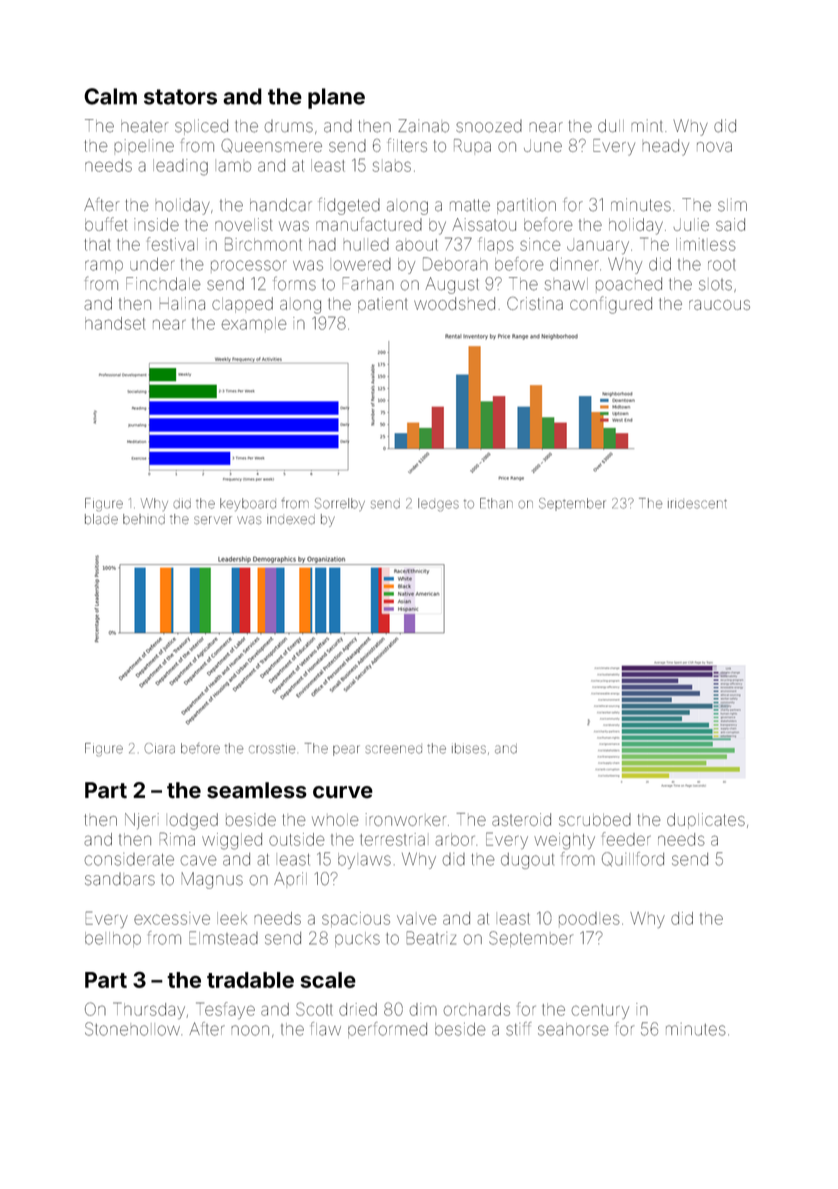 The height and width of the image is (1189, 838). Describe the element at coordinates (326, 1029) in the image. I see `flaw` at that location.
